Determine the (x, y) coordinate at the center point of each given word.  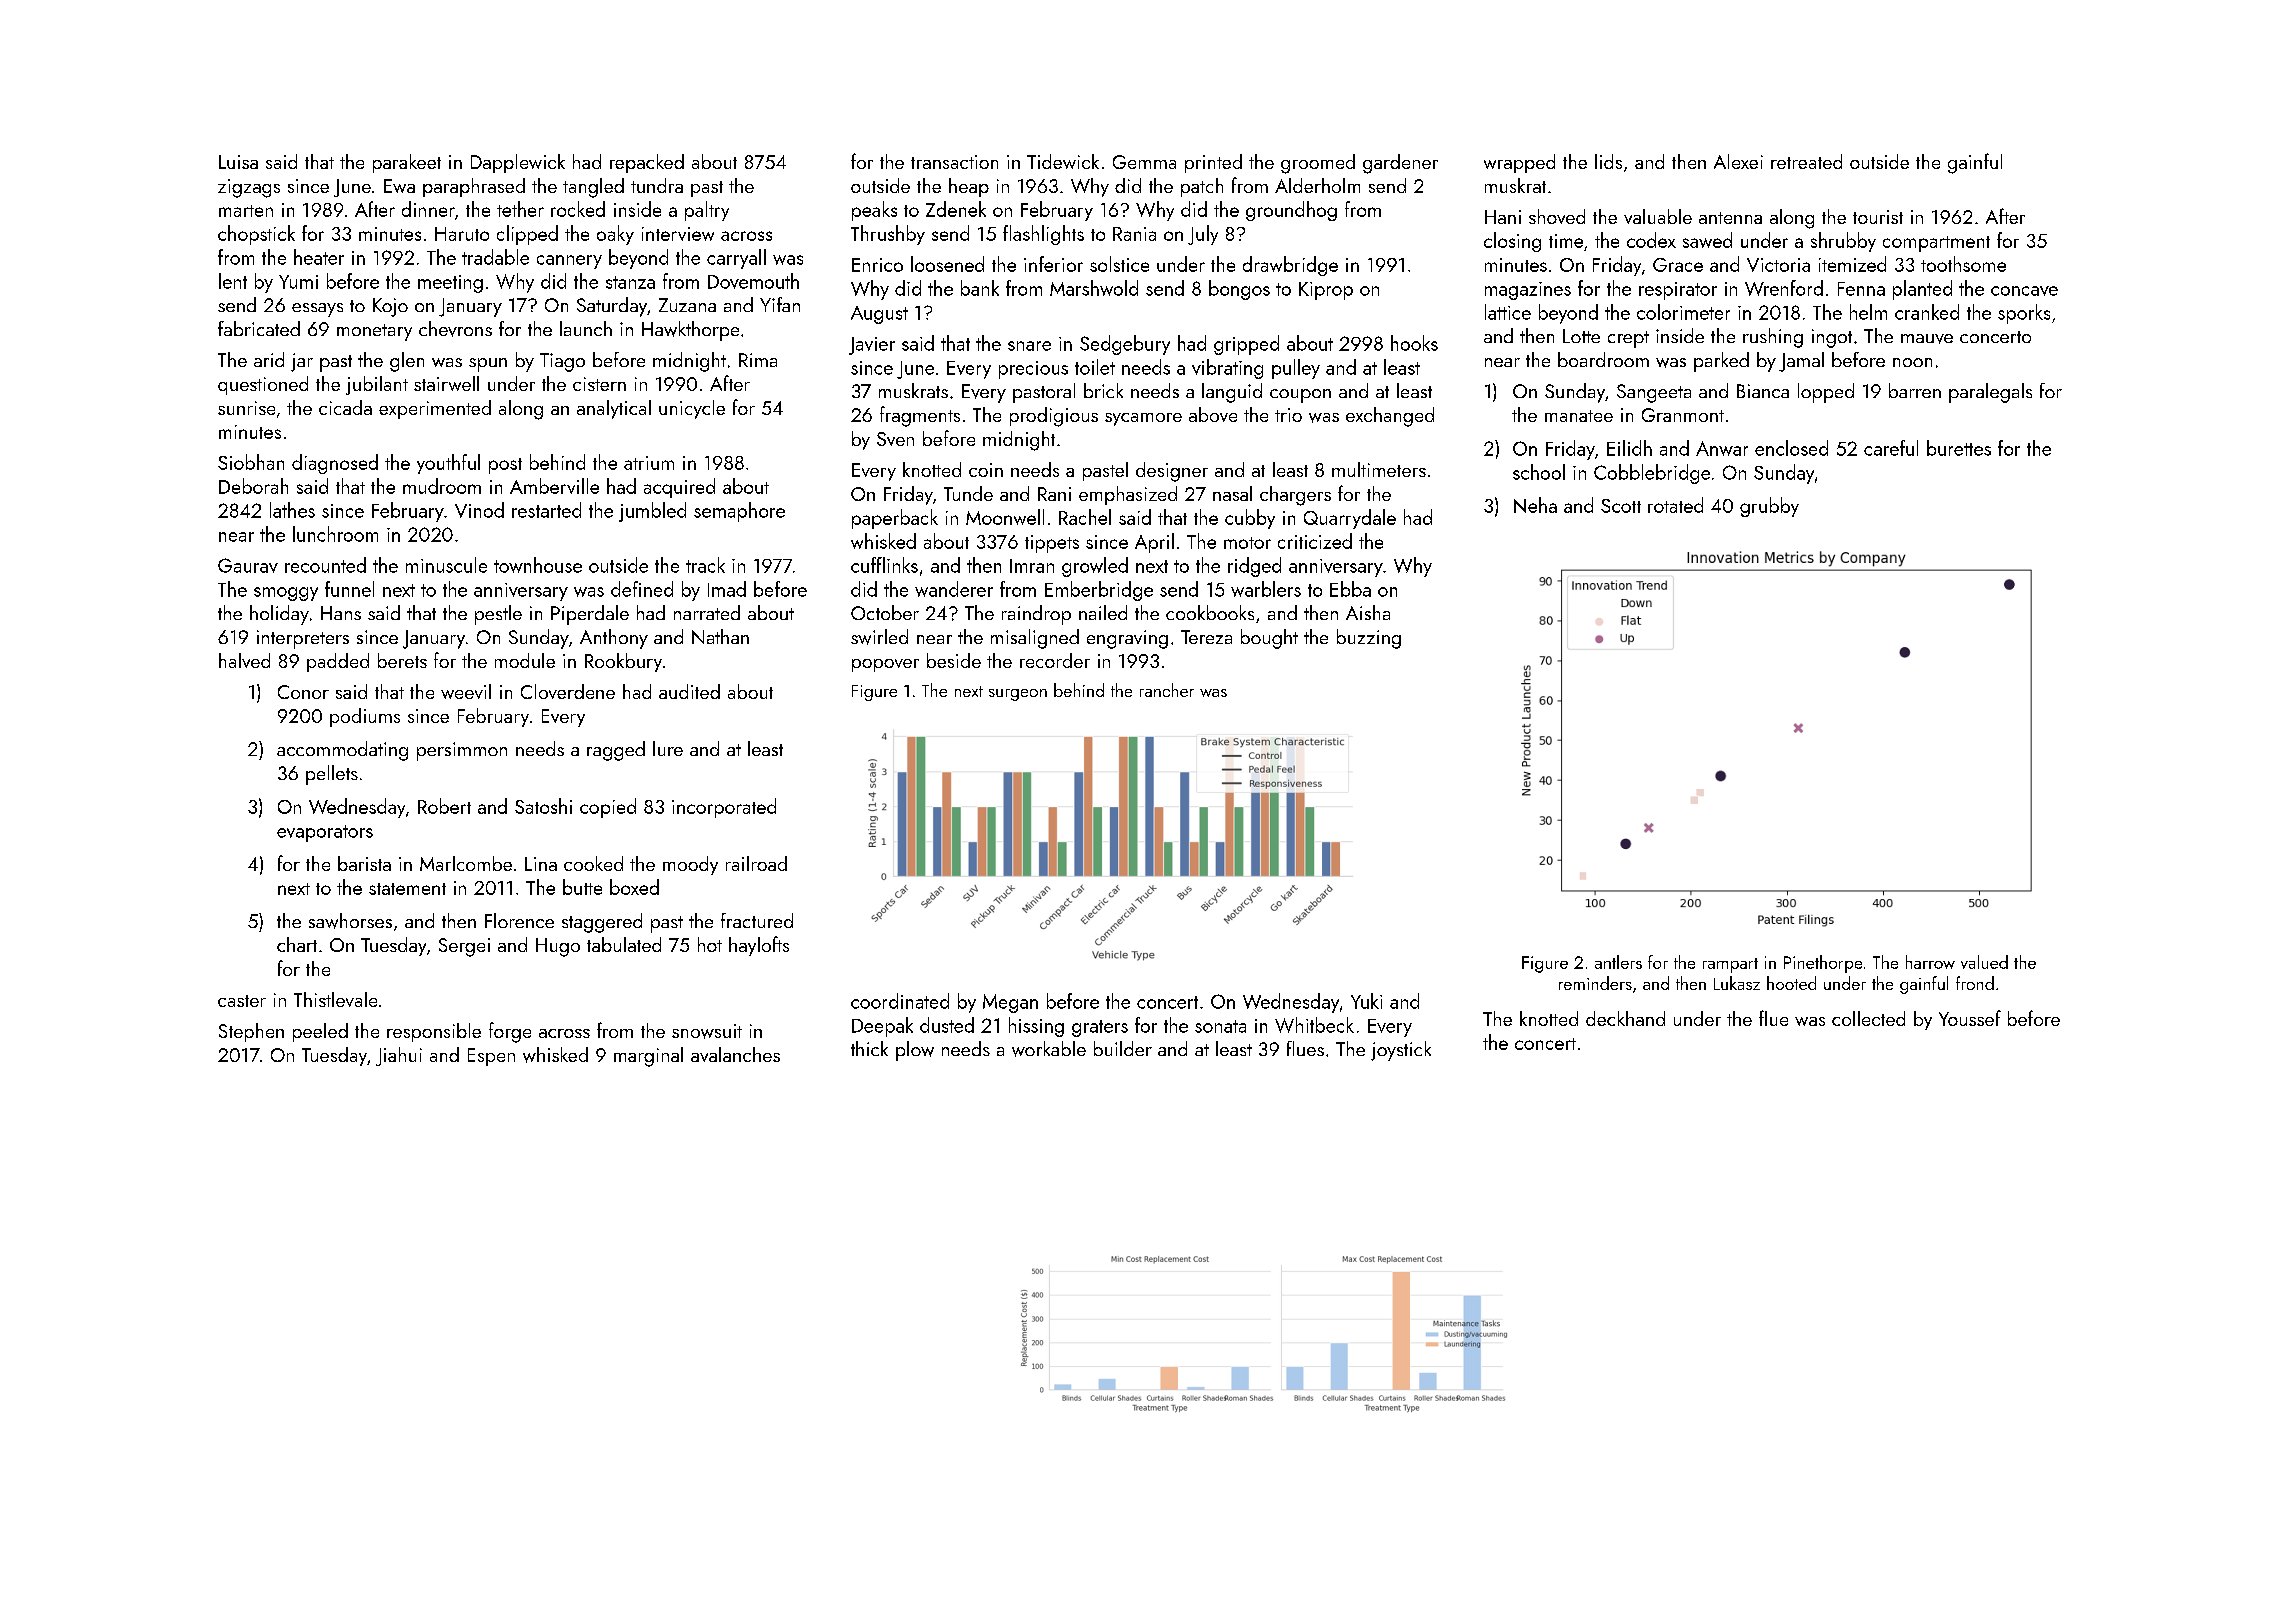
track (705, 565)
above (1213, 414)
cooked (593, 863)
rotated (1675, 505)
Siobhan (251, 462)
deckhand (1625, 1018)
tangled (593, 188)
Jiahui (399, 1056)
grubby (1769, 507)
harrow (1930, 962)
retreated (1806, 161)
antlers (1618, 962)
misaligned (1035, 639)
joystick (1401, 1051)
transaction (954, 162)
